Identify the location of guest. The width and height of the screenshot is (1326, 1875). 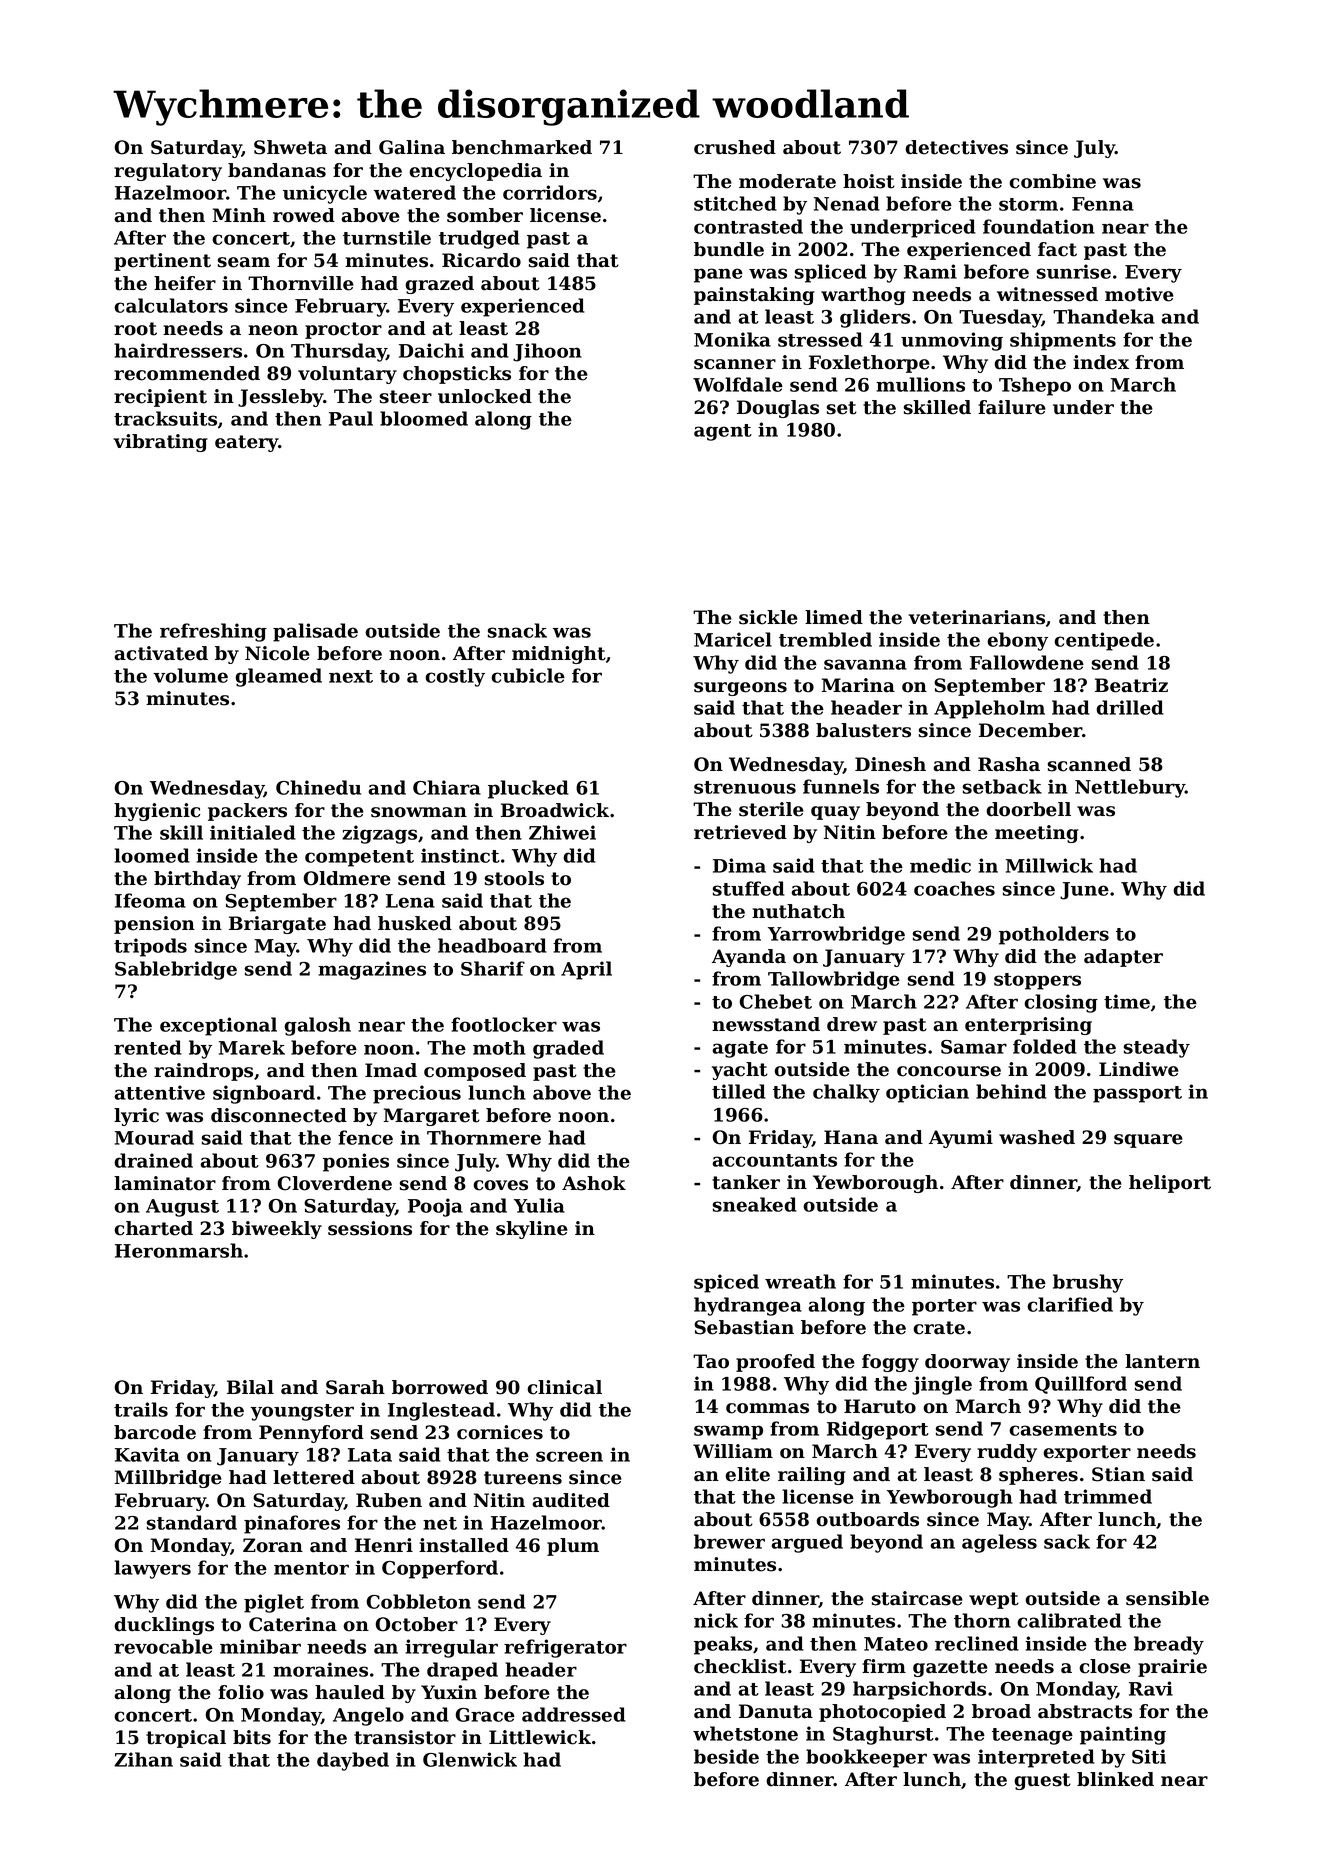
(1042, 1781).
